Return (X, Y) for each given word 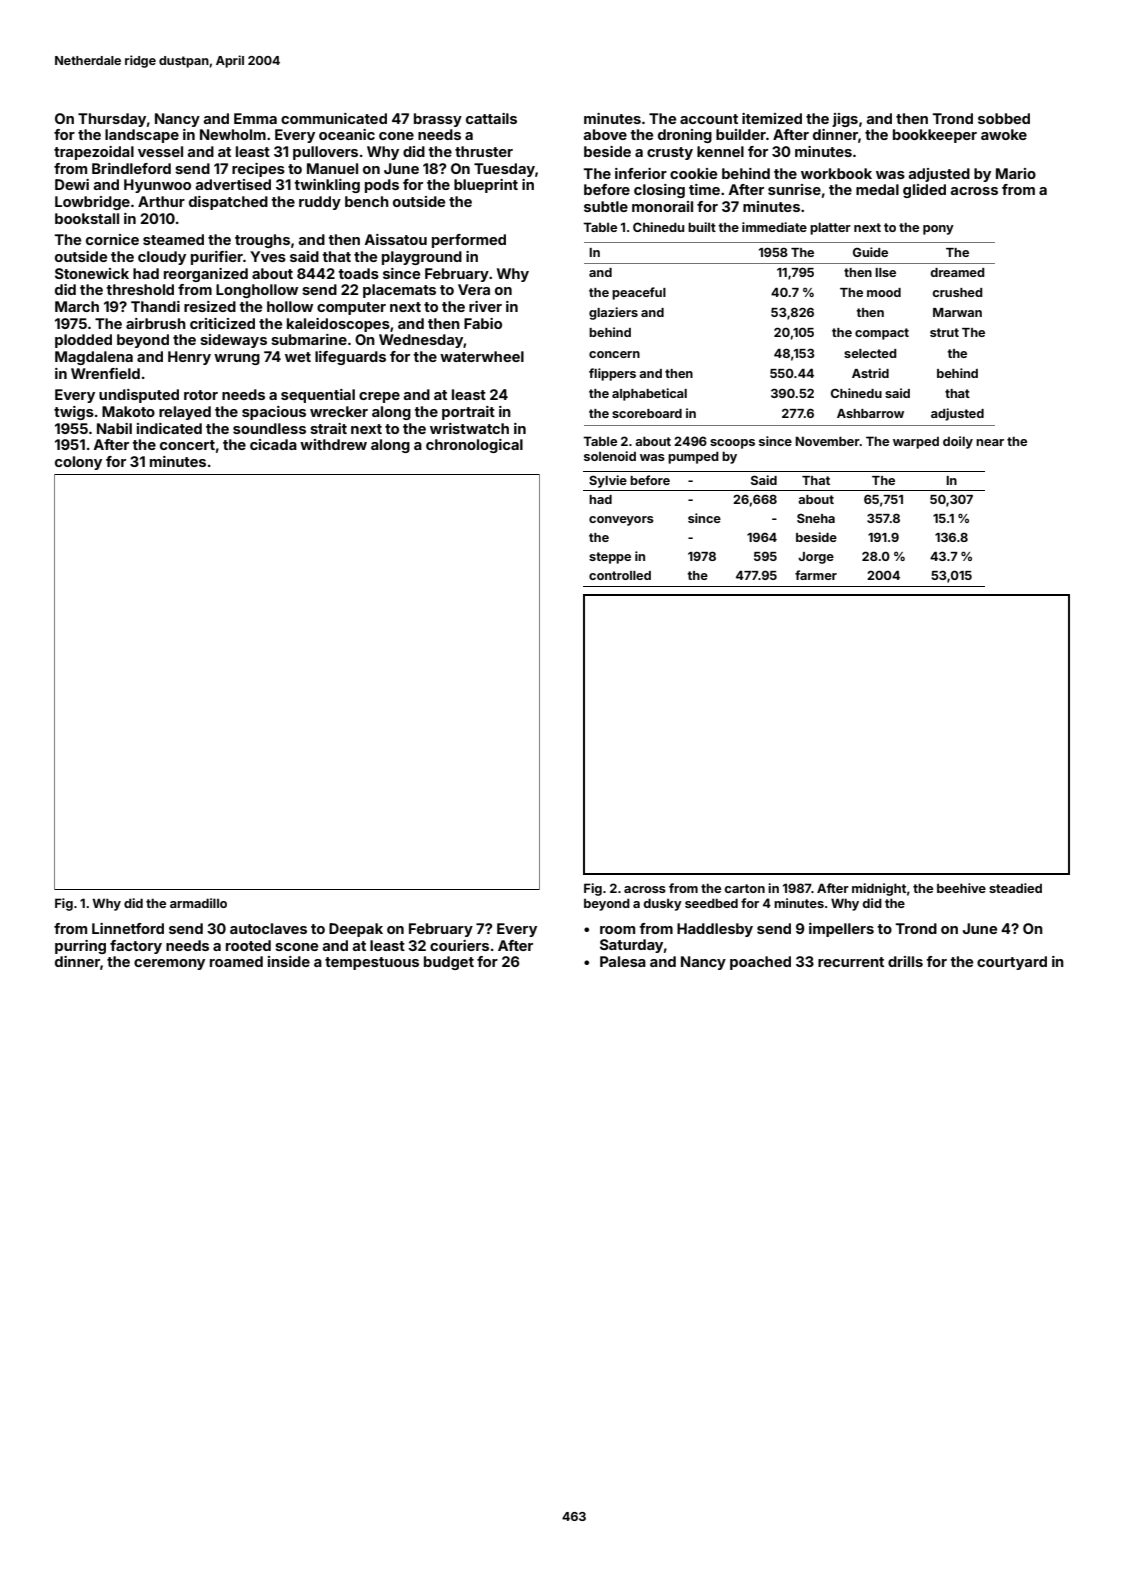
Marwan (957, 312)
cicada (273, 444)
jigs (845, 120)
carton (744, 888)
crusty (670, 153)
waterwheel (482, 356)
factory (136, 947)
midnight (879, 889)
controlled (620, 575)
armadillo (198, 903)
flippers (612, 374)
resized (210, 306)
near (990, 442)
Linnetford (128, 928)
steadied (1015, 888)
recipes (258, 170)
